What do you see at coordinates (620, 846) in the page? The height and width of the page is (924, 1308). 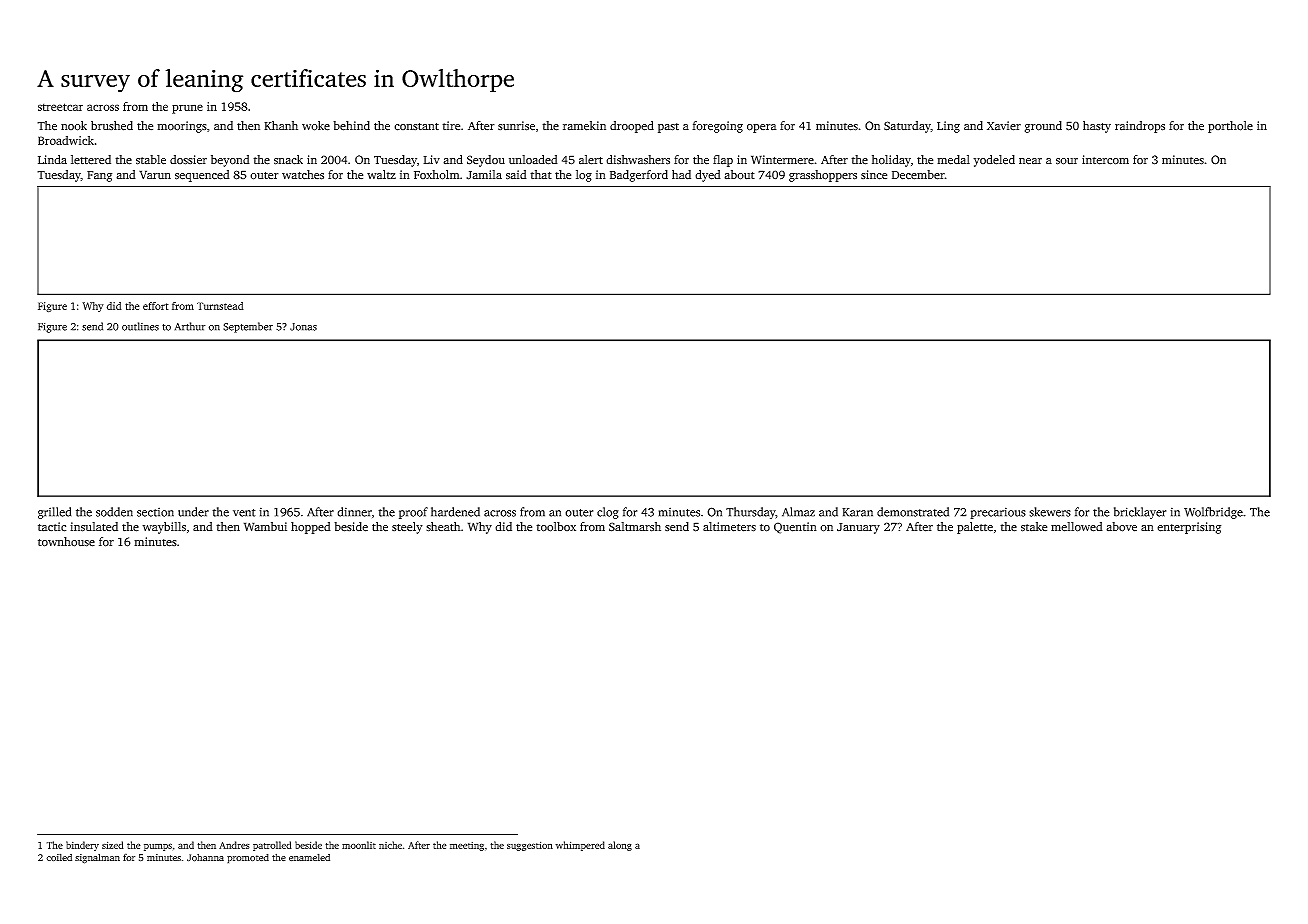 I see `along` at bounding box center [620, 846].
